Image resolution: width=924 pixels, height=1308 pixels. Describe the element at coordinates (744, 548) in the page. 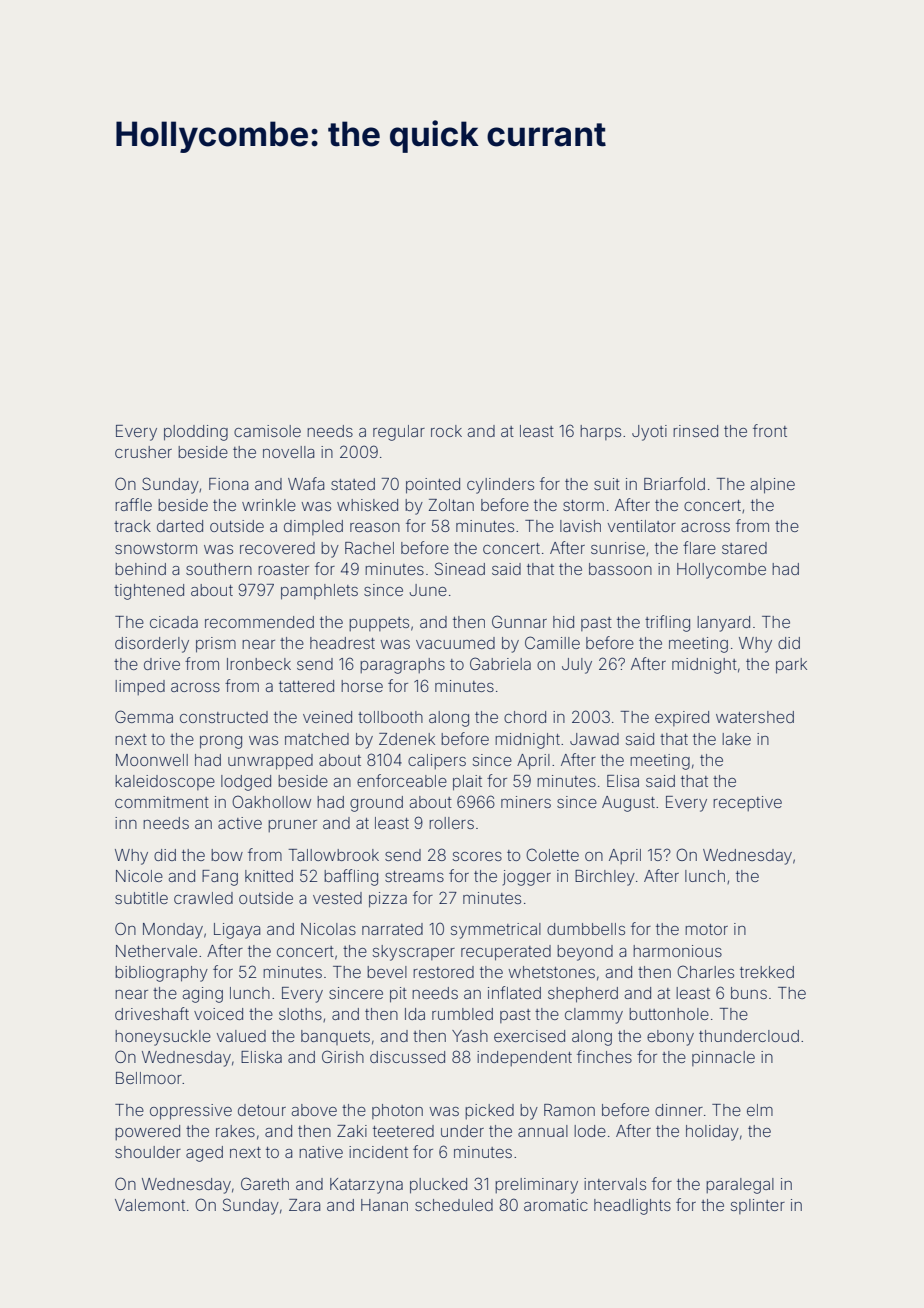

I see `stared` at that location.
